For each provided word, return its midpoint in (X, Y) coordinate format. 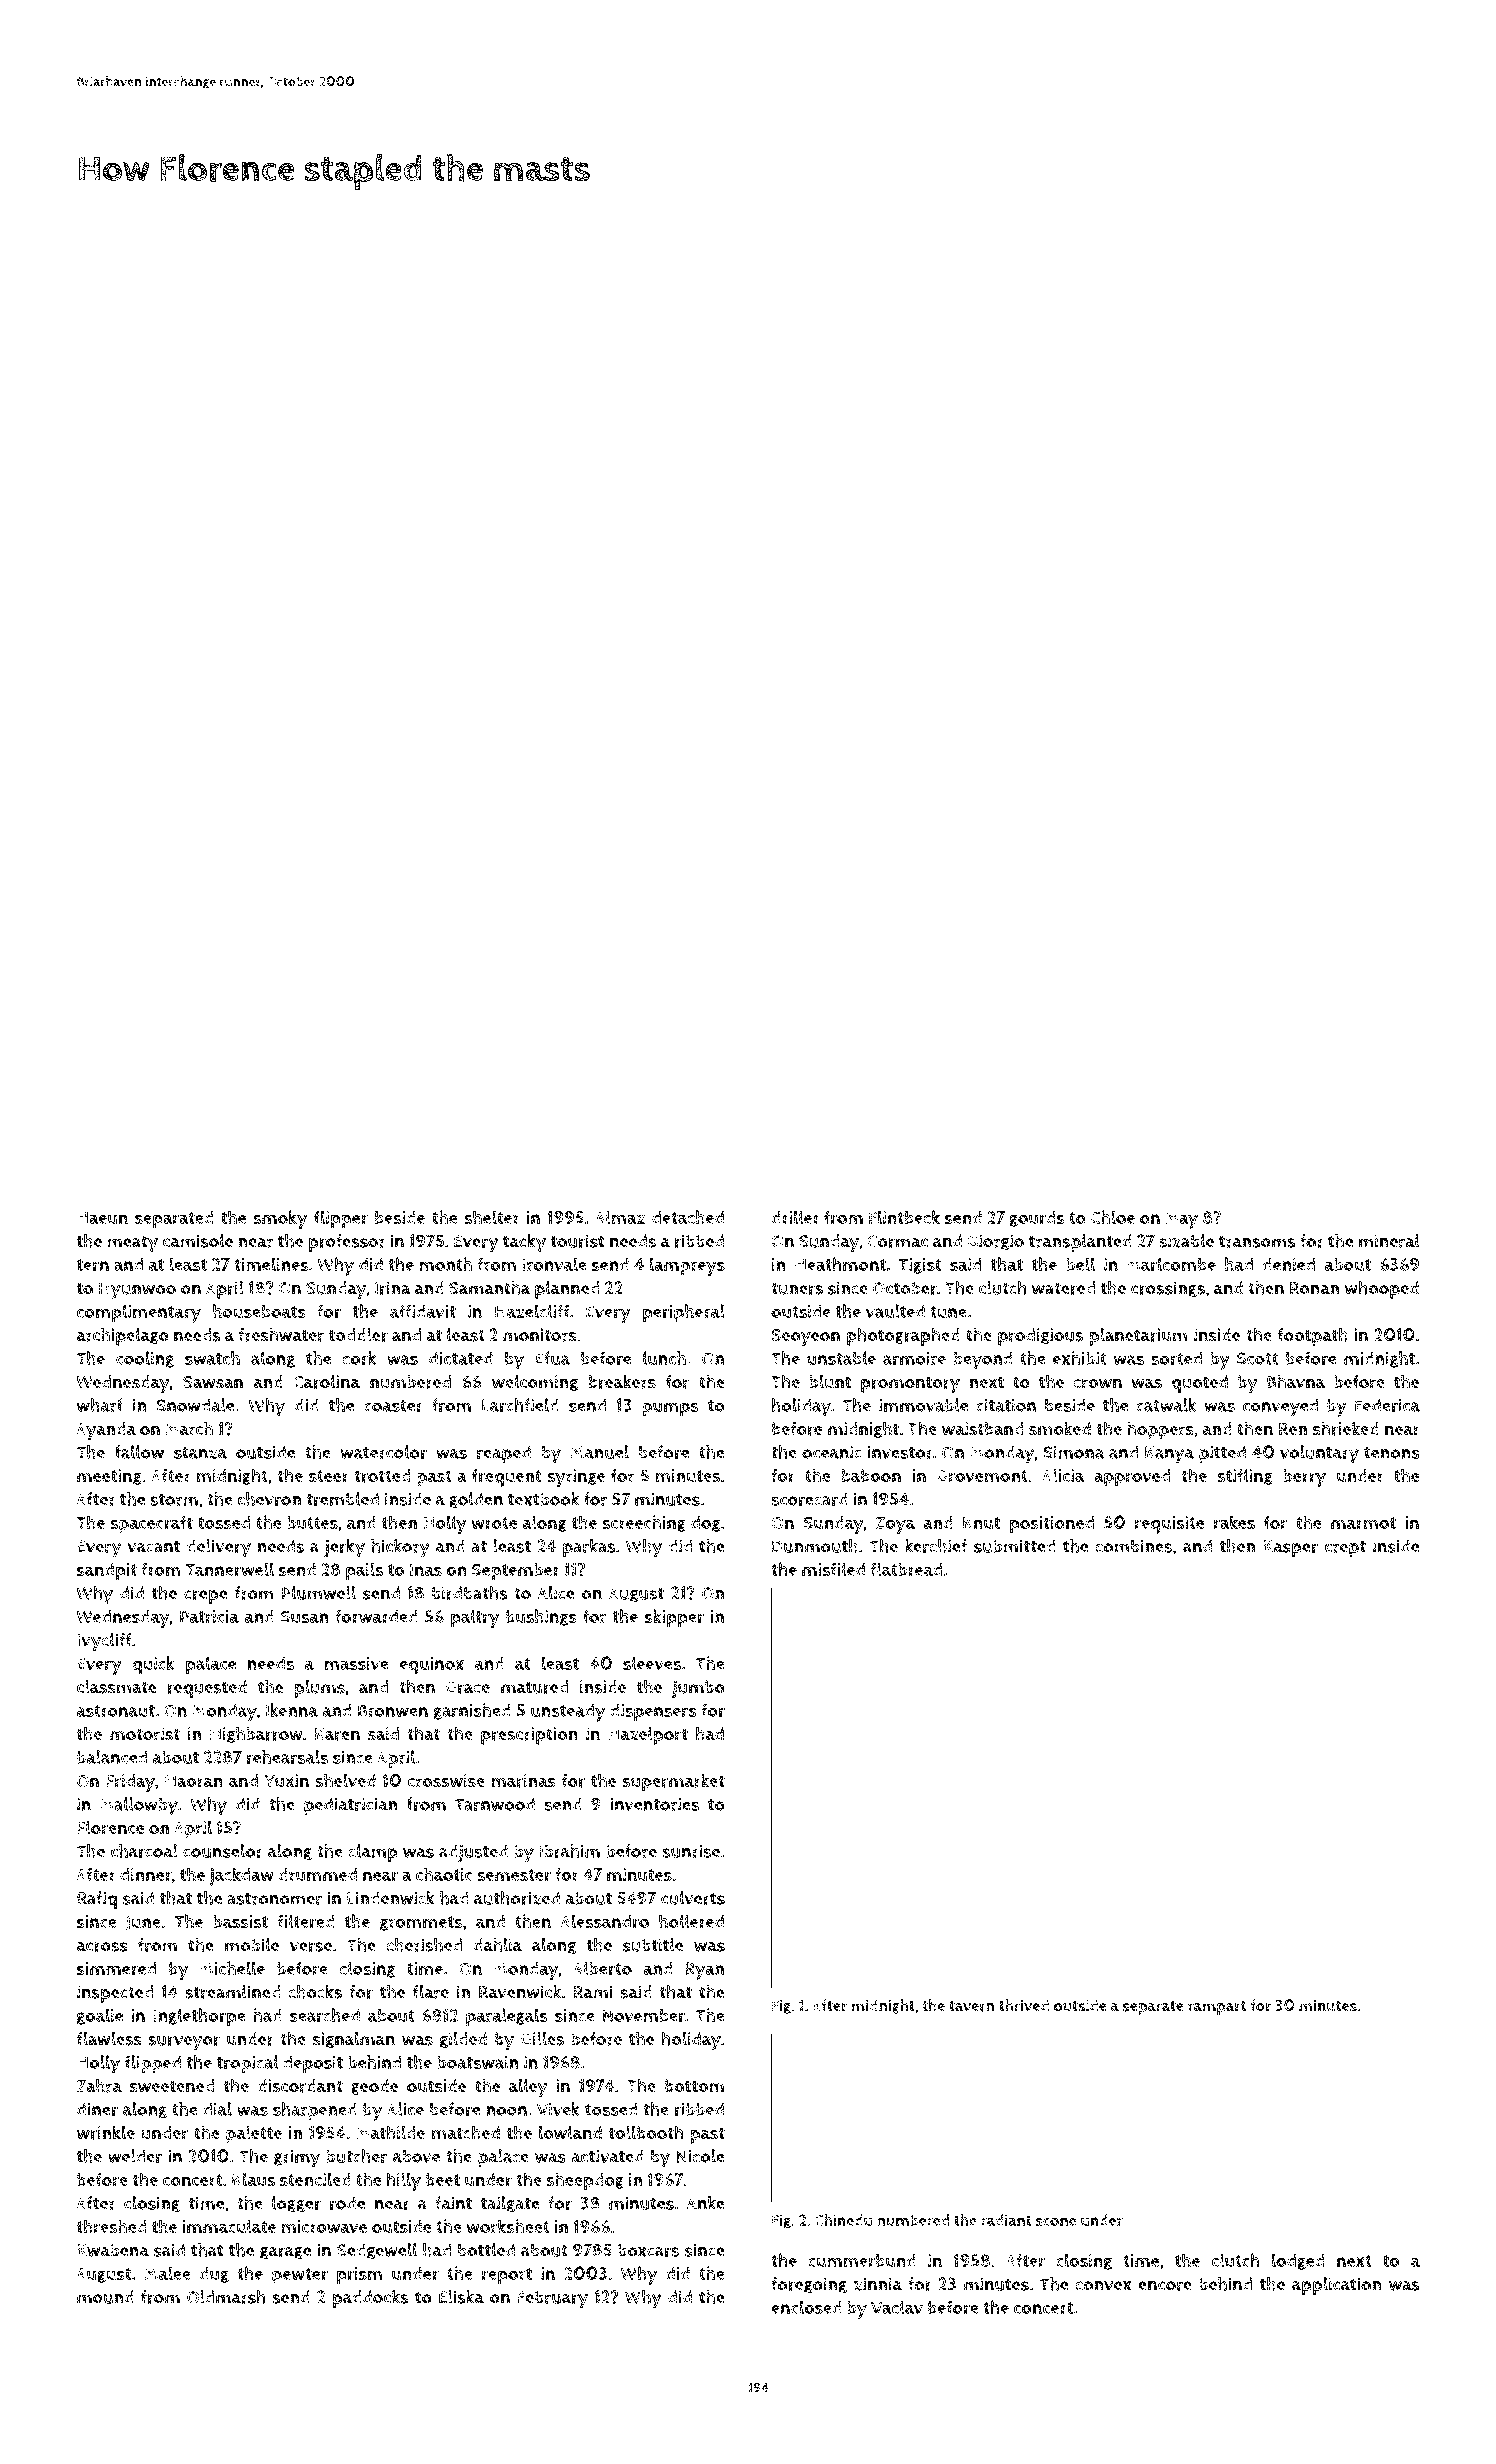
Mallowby (139, 1806)
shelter (492, 1217)
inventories (654, 1804)
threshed (111, 2226)
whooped (1382, 1290)
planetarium (1138, 1337)
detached (688, 1217)
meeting (109, 1477)
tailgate (510, 2204)
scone (1056, 2221)
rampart (1217, 2008)
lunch (664, 1358)
